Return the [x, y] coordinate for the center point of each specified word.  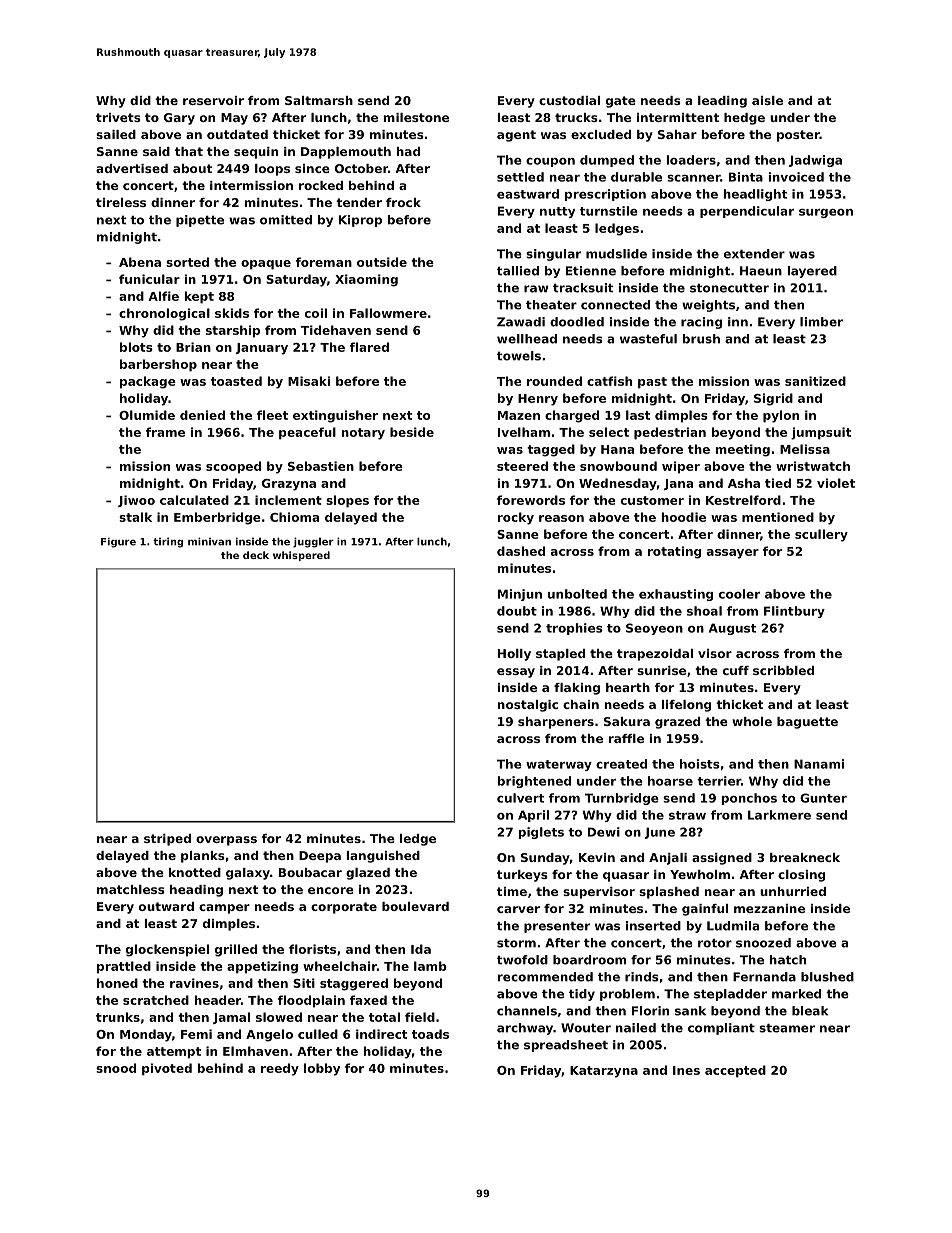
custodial [569, 100]
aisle [767, 100]
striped [167, 840]
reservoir [213, 100]
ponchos [749, 799]
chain [581, 704]
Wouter [586, 1028]
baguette [807, 723]
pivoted [167, 1069]
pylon [781, 416]
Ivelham [524, 432]
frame [165, 432]
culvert [520, 798]
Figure [118, 542]
